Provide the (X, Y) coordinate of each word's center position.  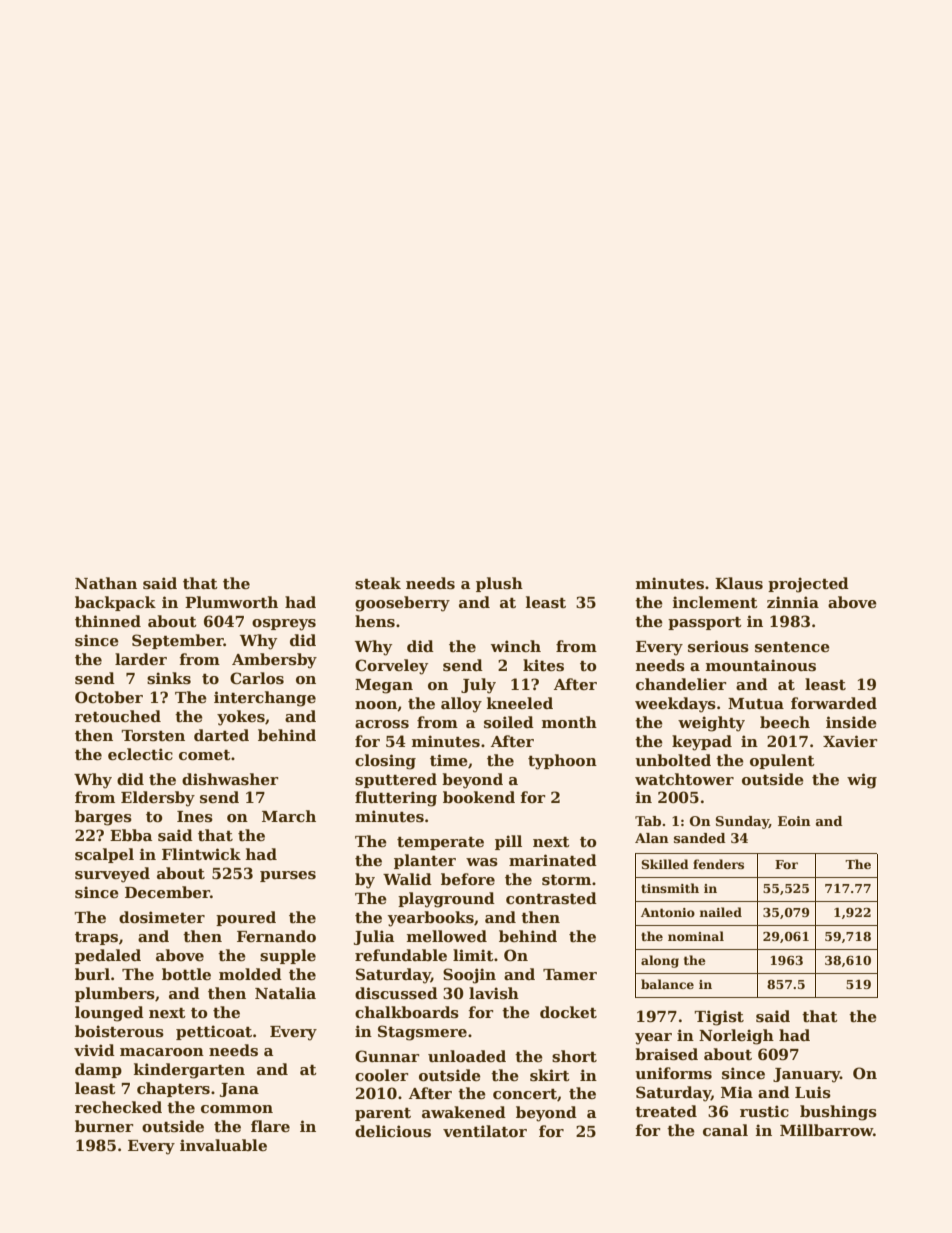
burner (104, 1126)
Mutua (756, 703)
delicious (393, 1131)
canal (725, 1130)
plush (499, 584)
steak (378, 583)
